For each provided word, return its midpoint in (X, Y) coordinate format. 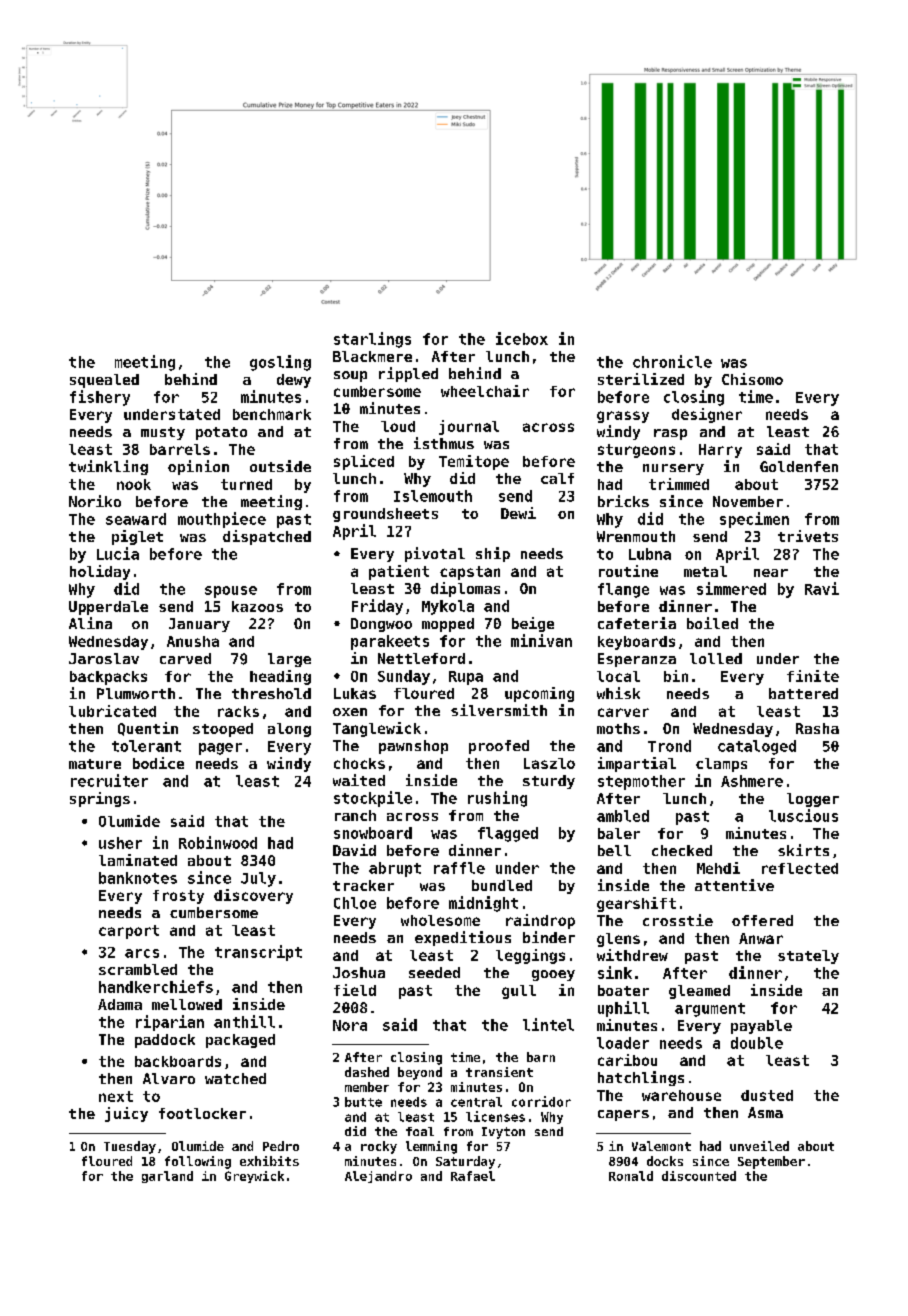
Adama (120, 1004)
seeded (434, 972)
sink (615, 972)
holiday (100, 572)
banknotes (138, 878)
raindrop (540, 921)
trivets (808, 536)
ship (493, 554)
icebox (522, 338)
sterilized (641, 379)
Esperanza (637, 660)
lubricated (112, 711)
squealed (104, 381)
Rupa (466, 678)
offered (762, 920)
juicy (126, 1114)
